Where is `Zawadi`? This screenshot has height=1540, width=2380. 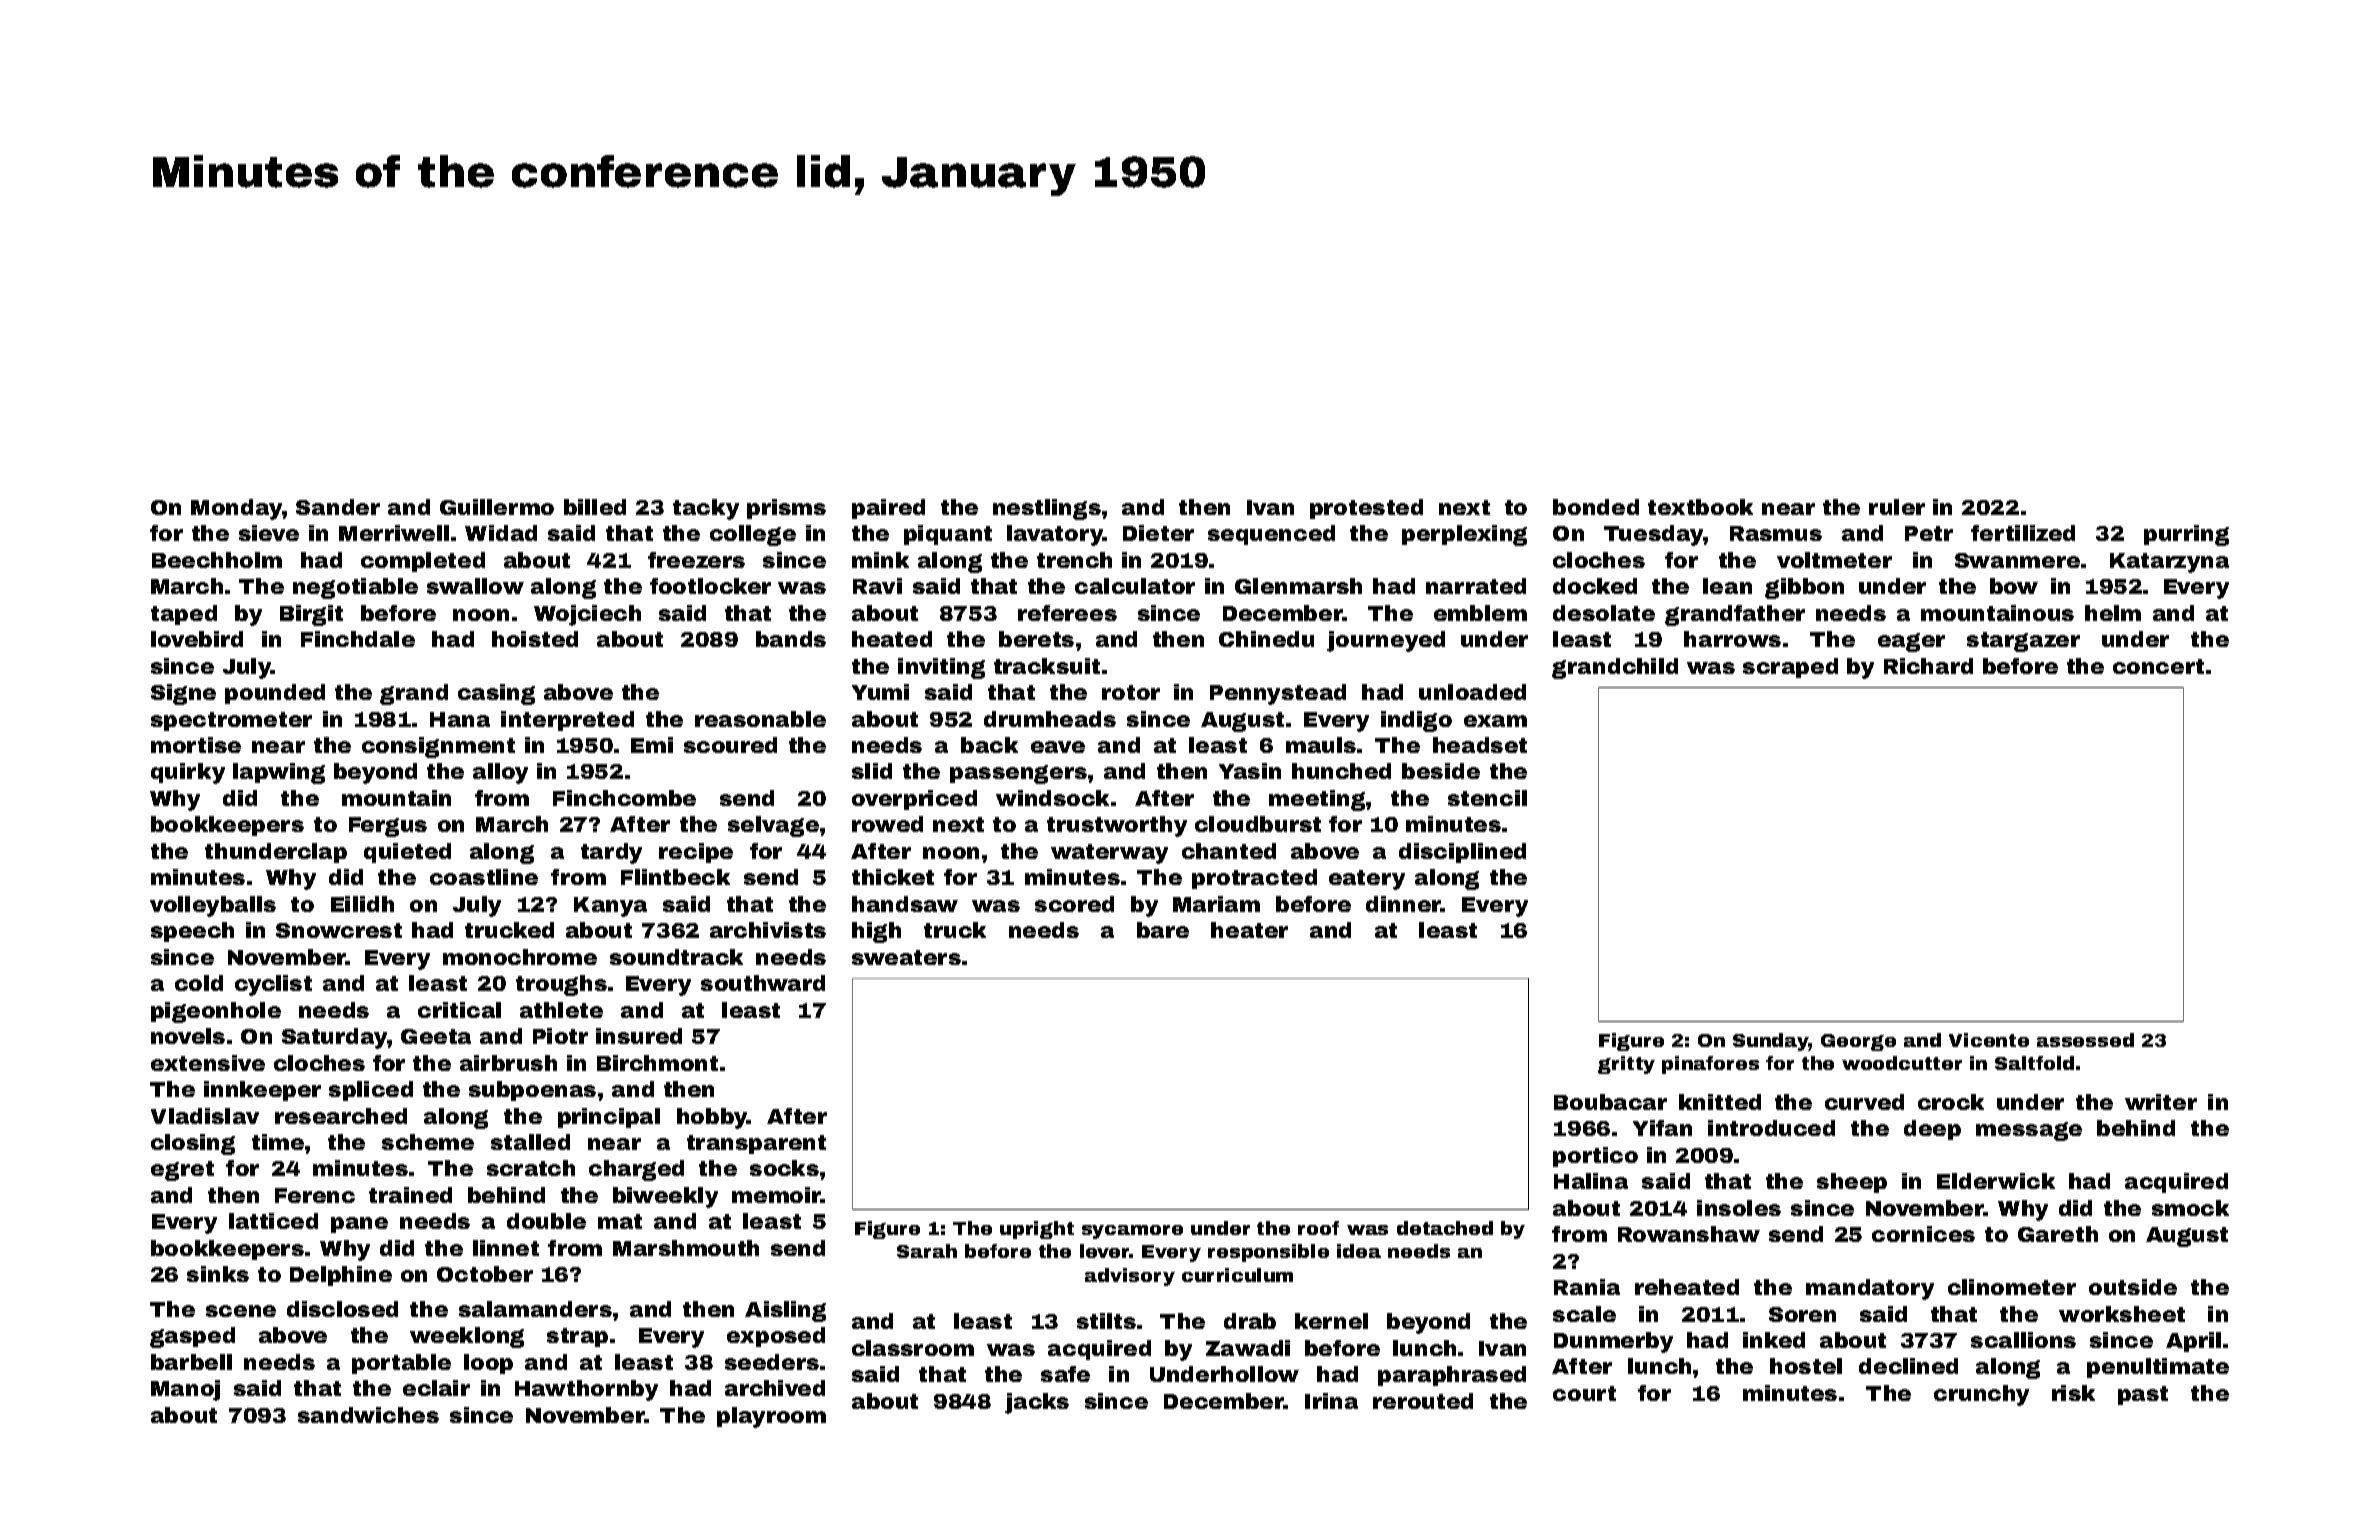
Zawadi is located at coordinates (1248, 1348).
